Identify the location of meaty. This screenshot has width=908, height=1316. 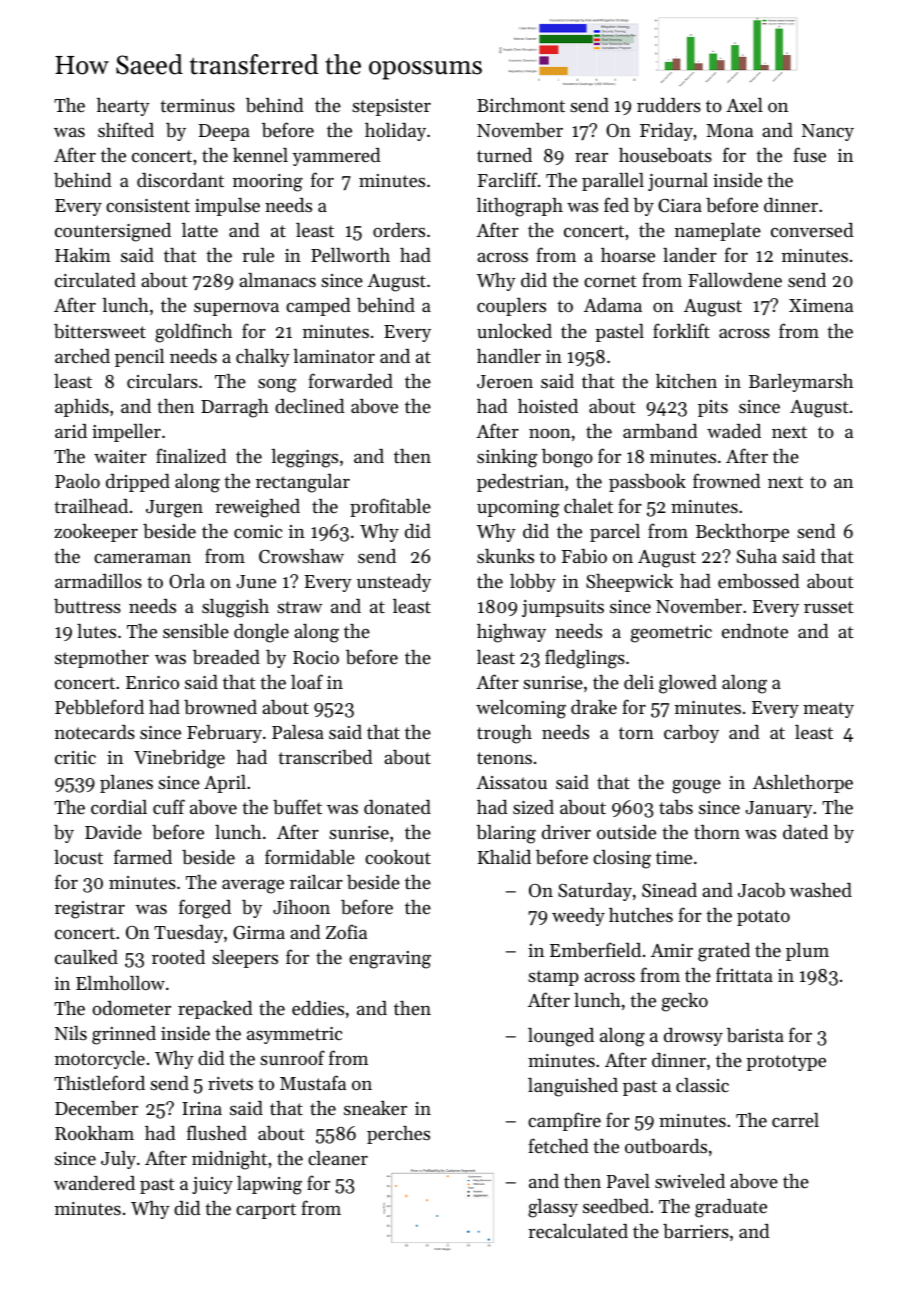
(828, 710).
